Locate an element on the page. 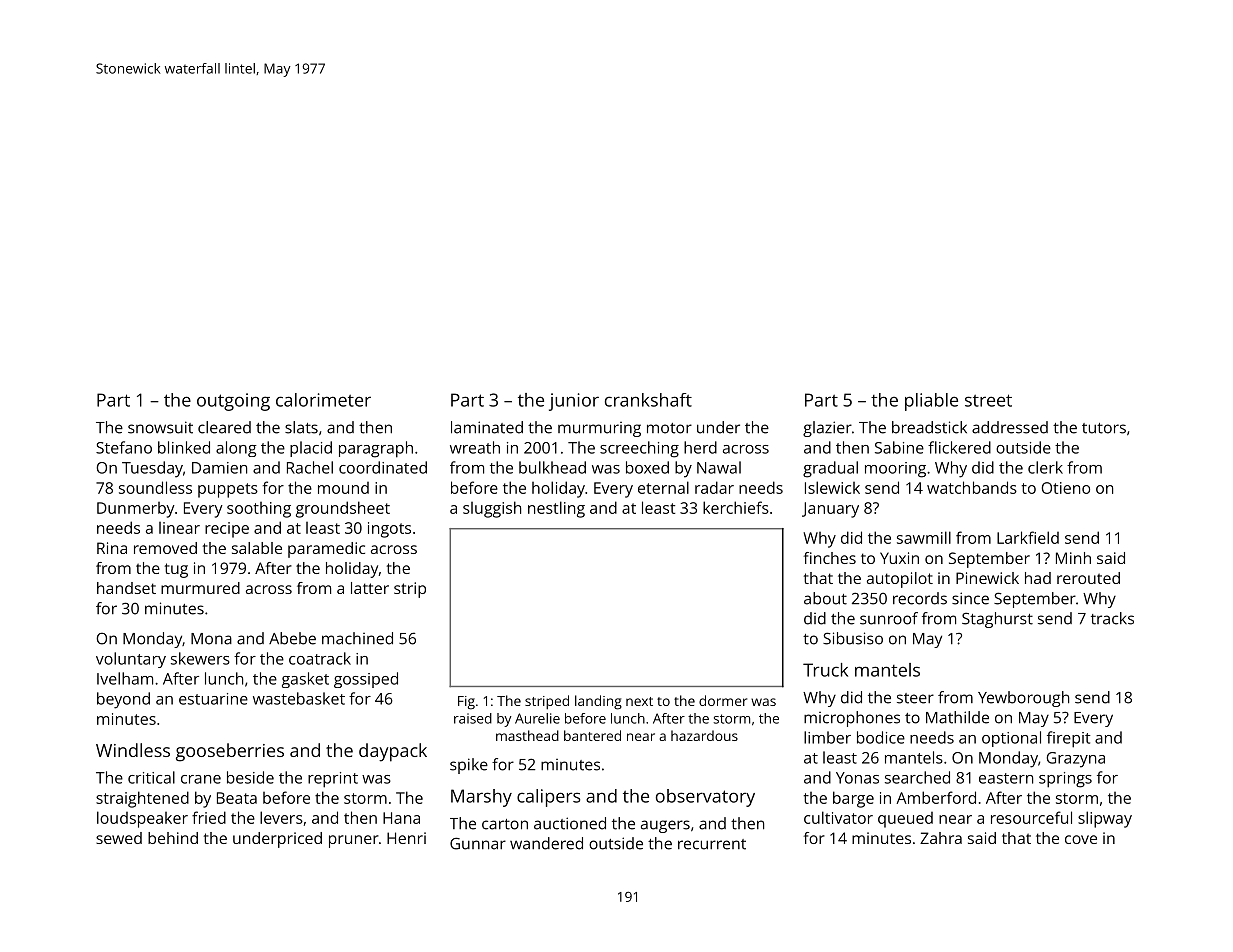  Yewborough is located at coordinates (1023, 699).
